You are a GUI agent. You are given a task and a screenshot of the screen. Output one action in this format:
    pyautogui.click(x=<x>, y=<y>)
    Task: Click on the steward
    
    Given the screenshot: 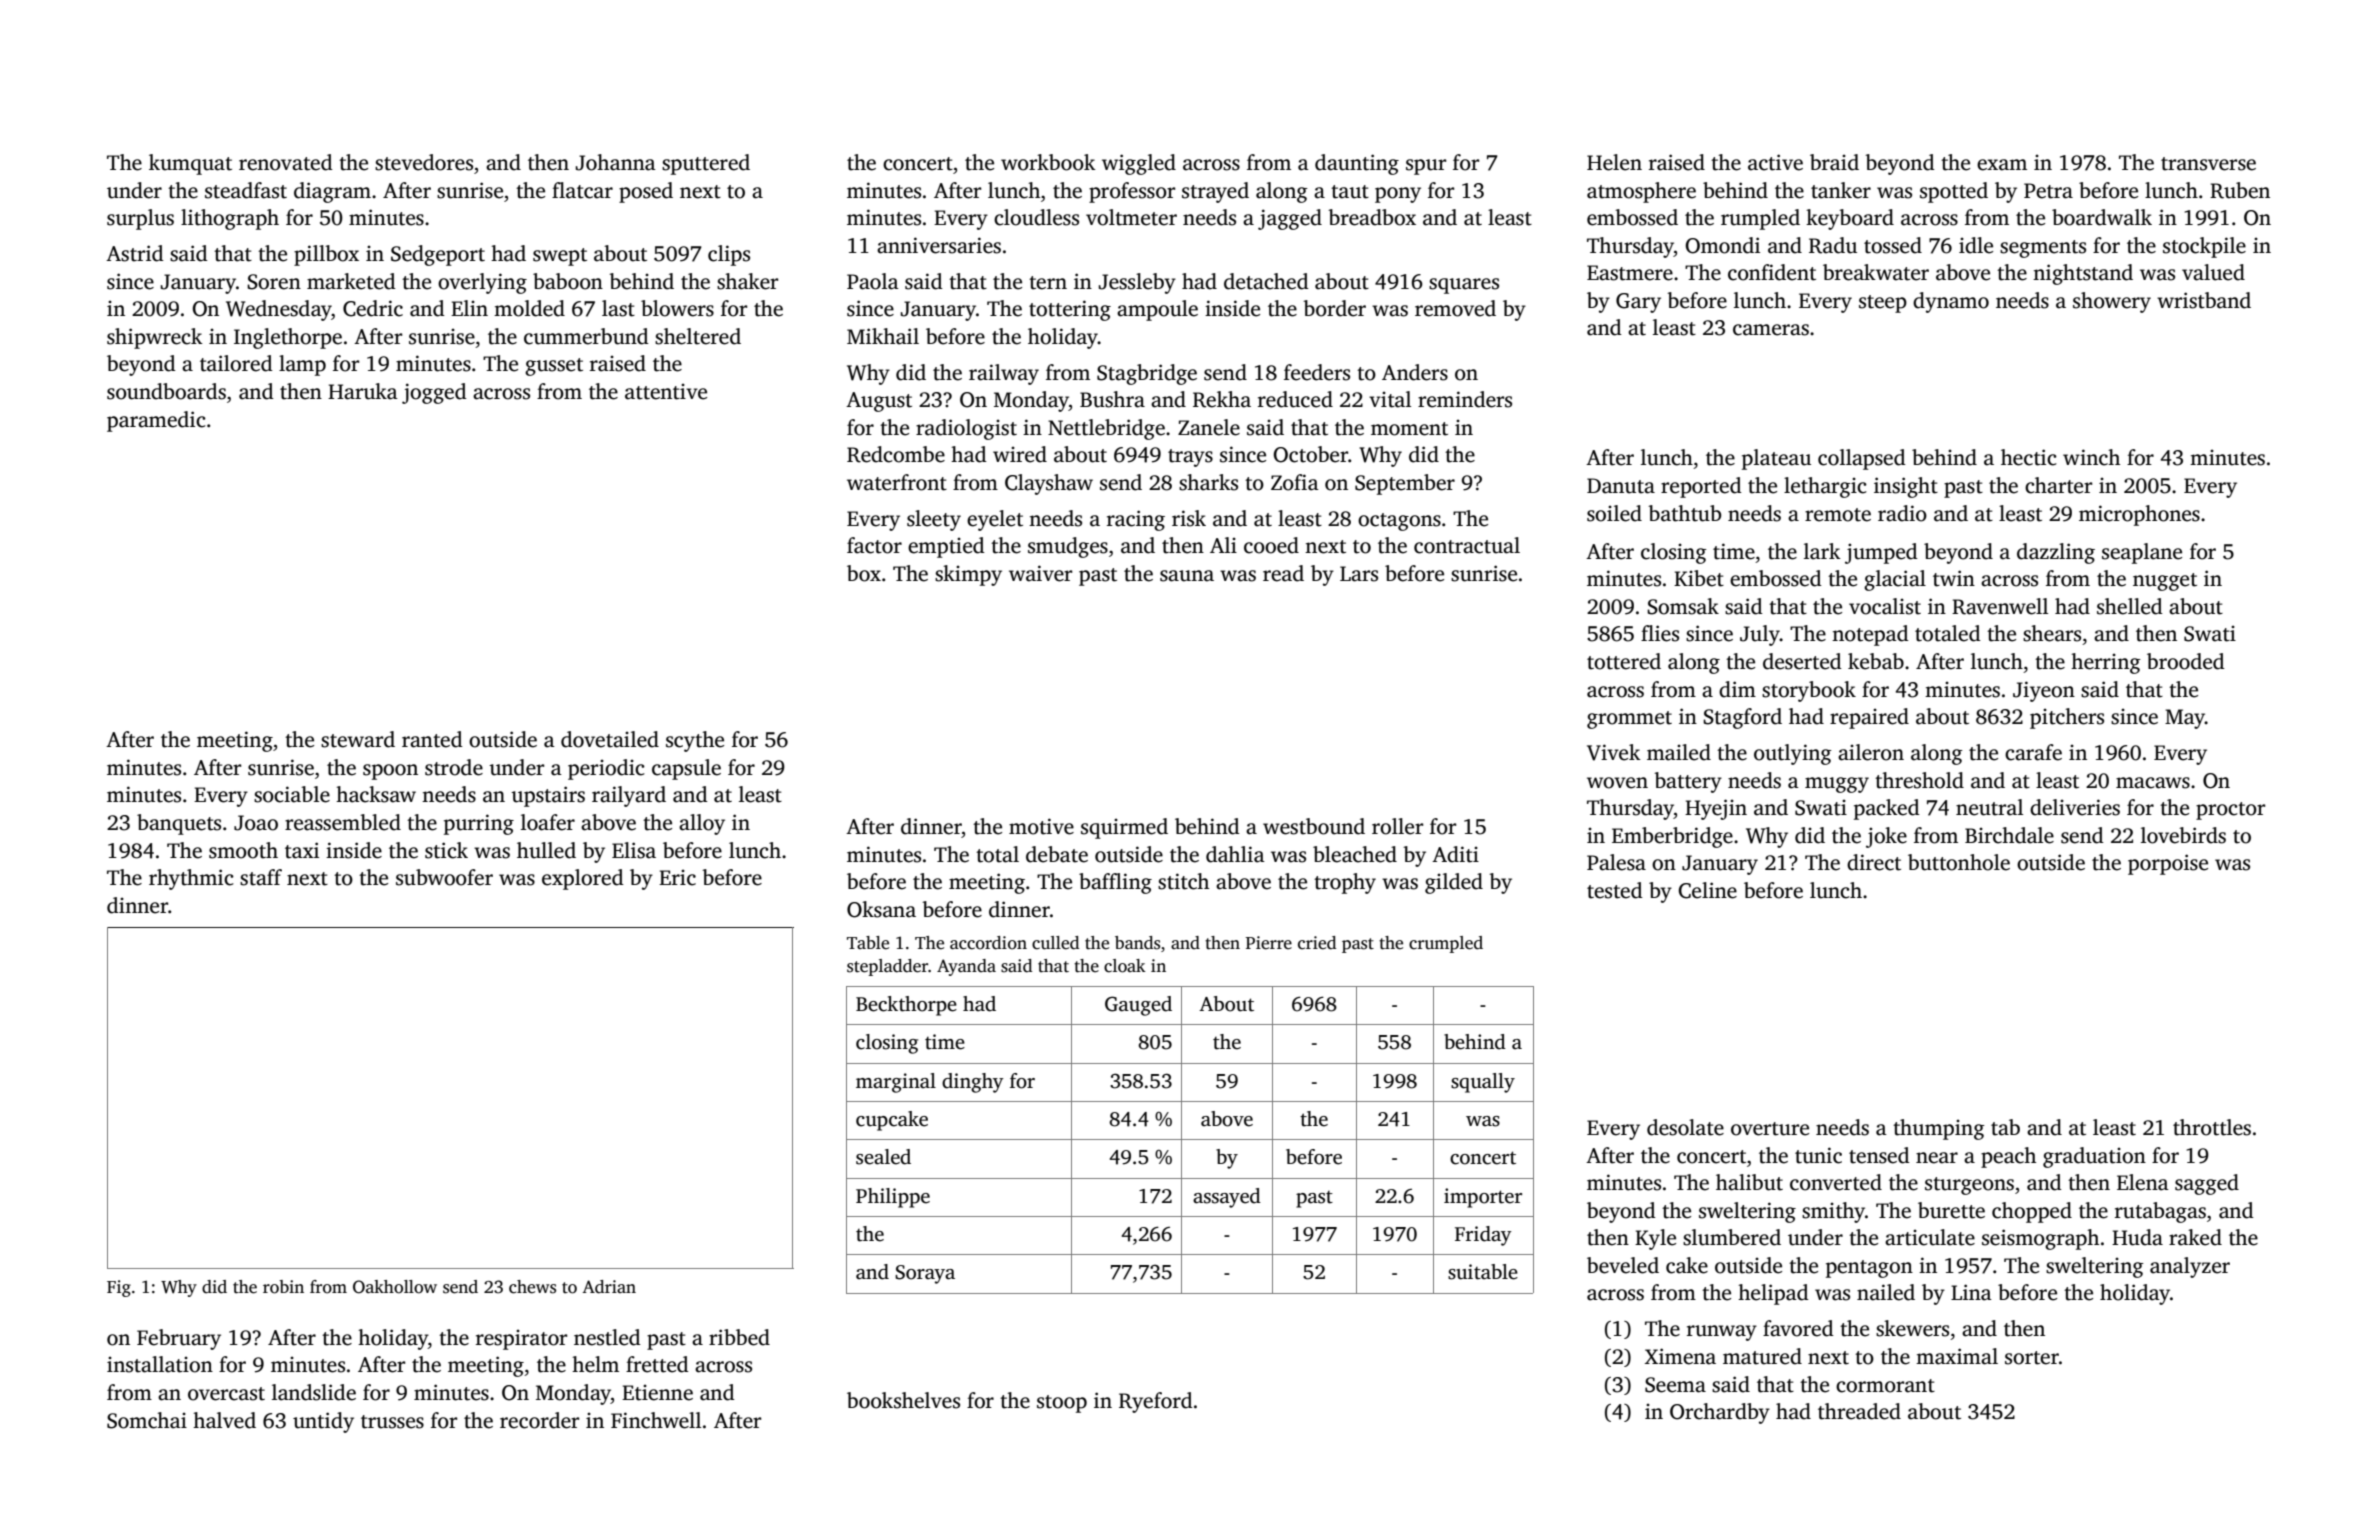 What is the action you would take?
    pyautogui.click(x=358, y=739)
